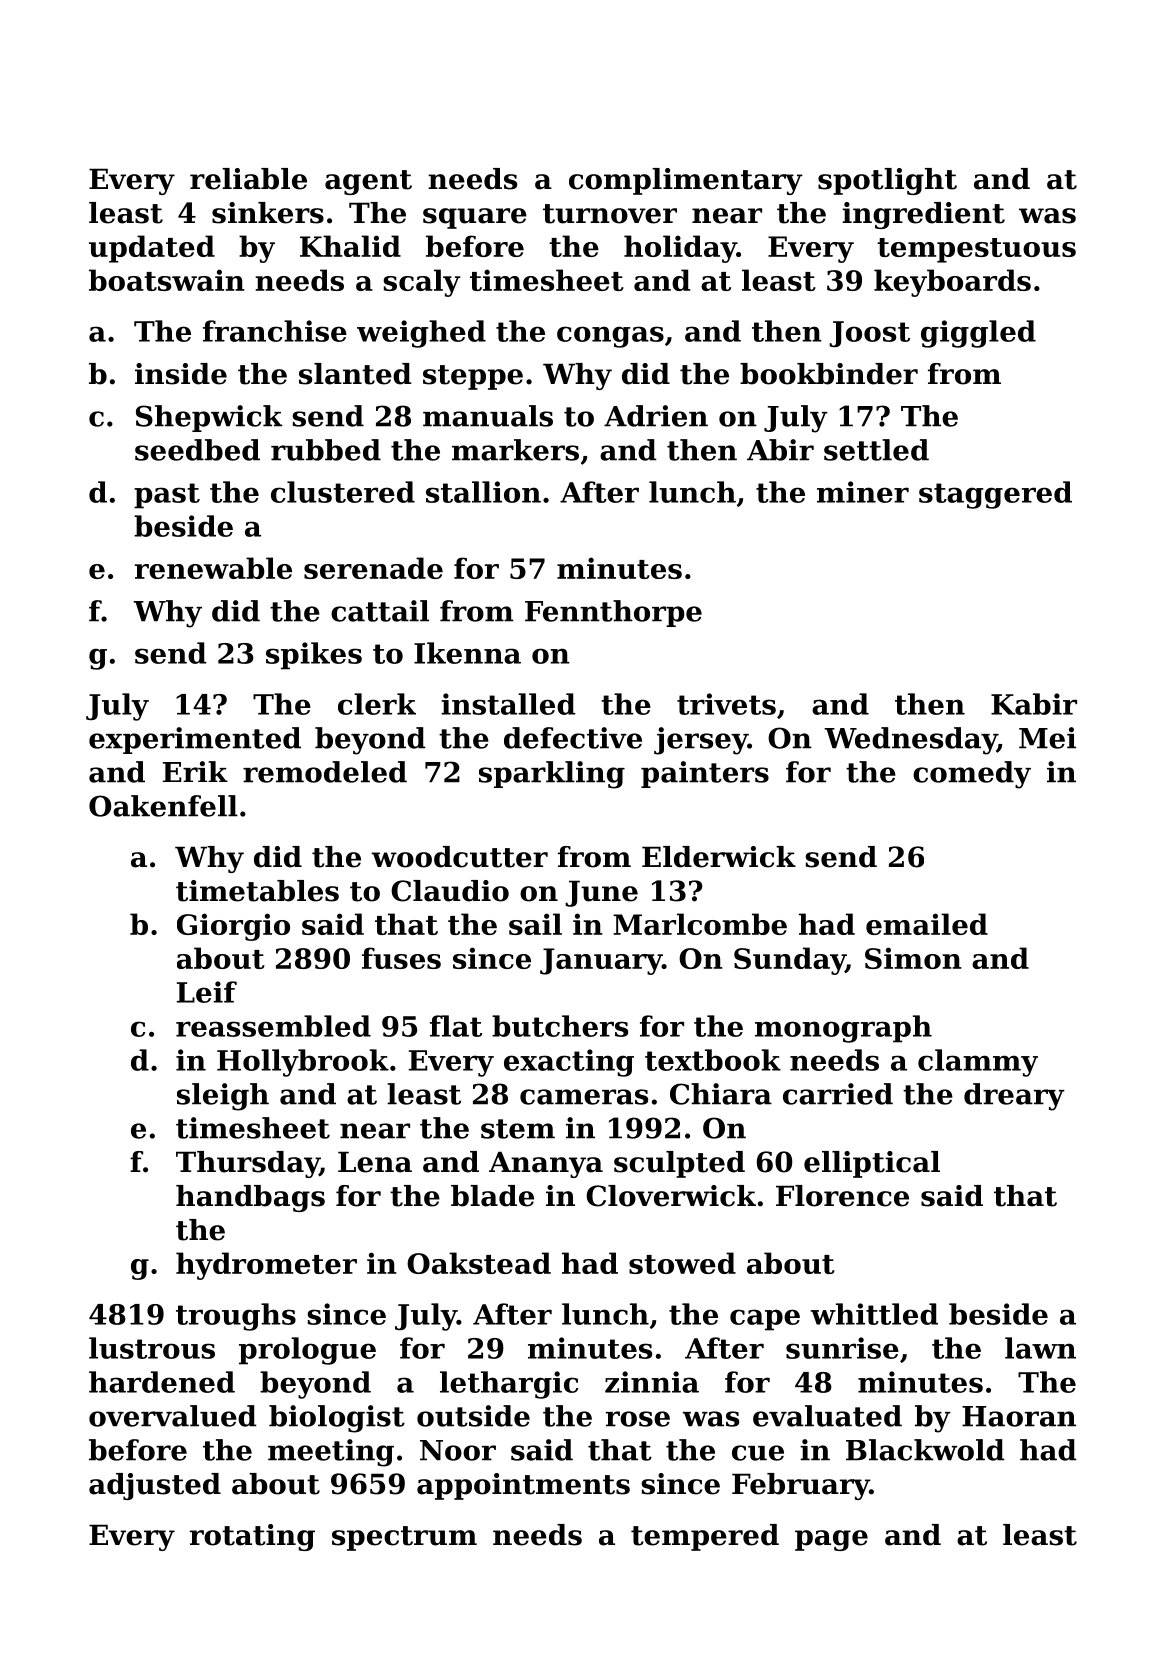 This page has height=1654, width=1165. I want to click on Elderwick, so click(719, 857).
